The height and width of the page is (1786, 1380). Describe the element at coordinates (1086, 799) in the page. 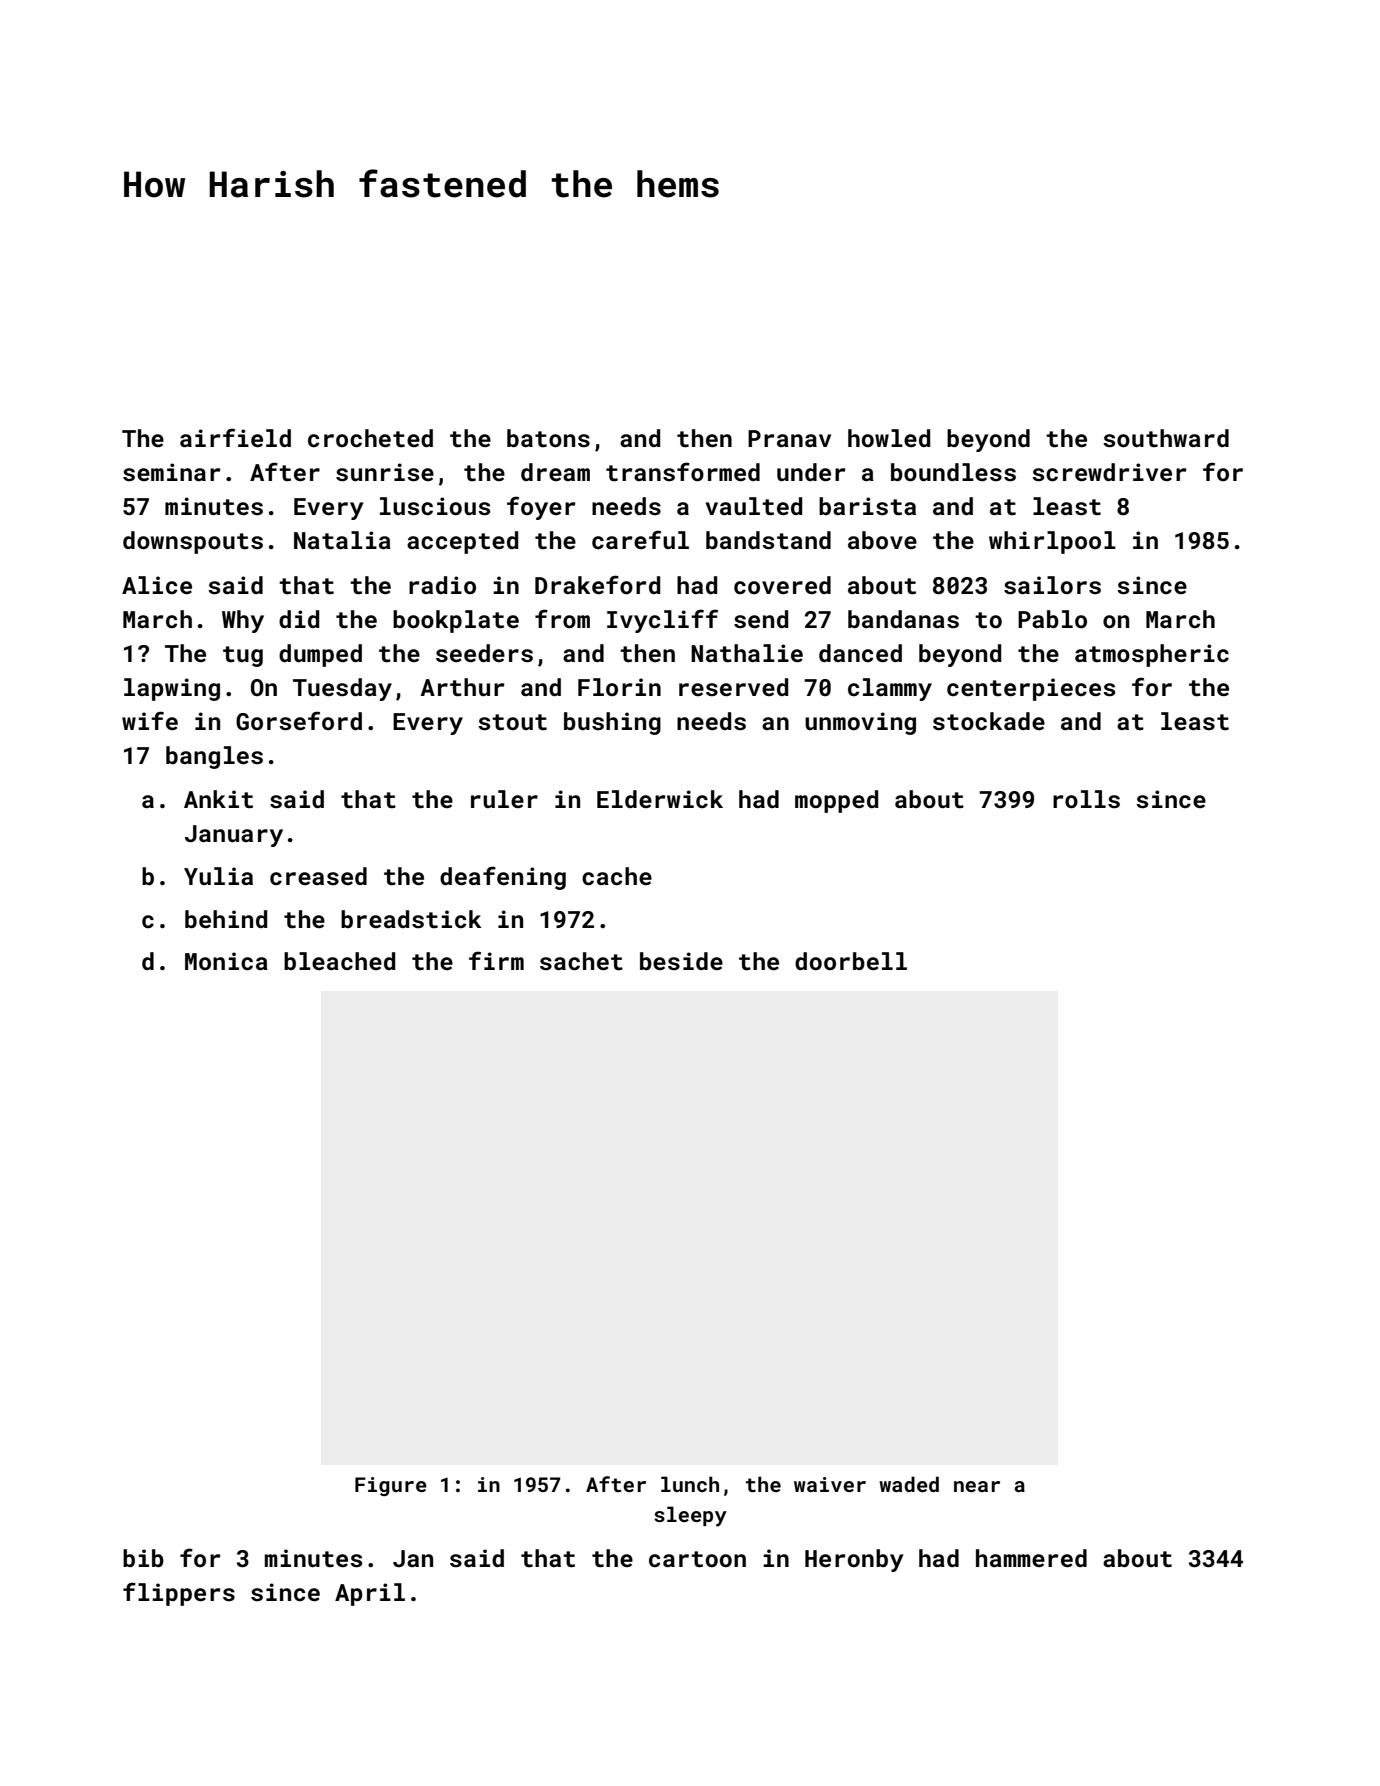

I see `rolls` at that location.
